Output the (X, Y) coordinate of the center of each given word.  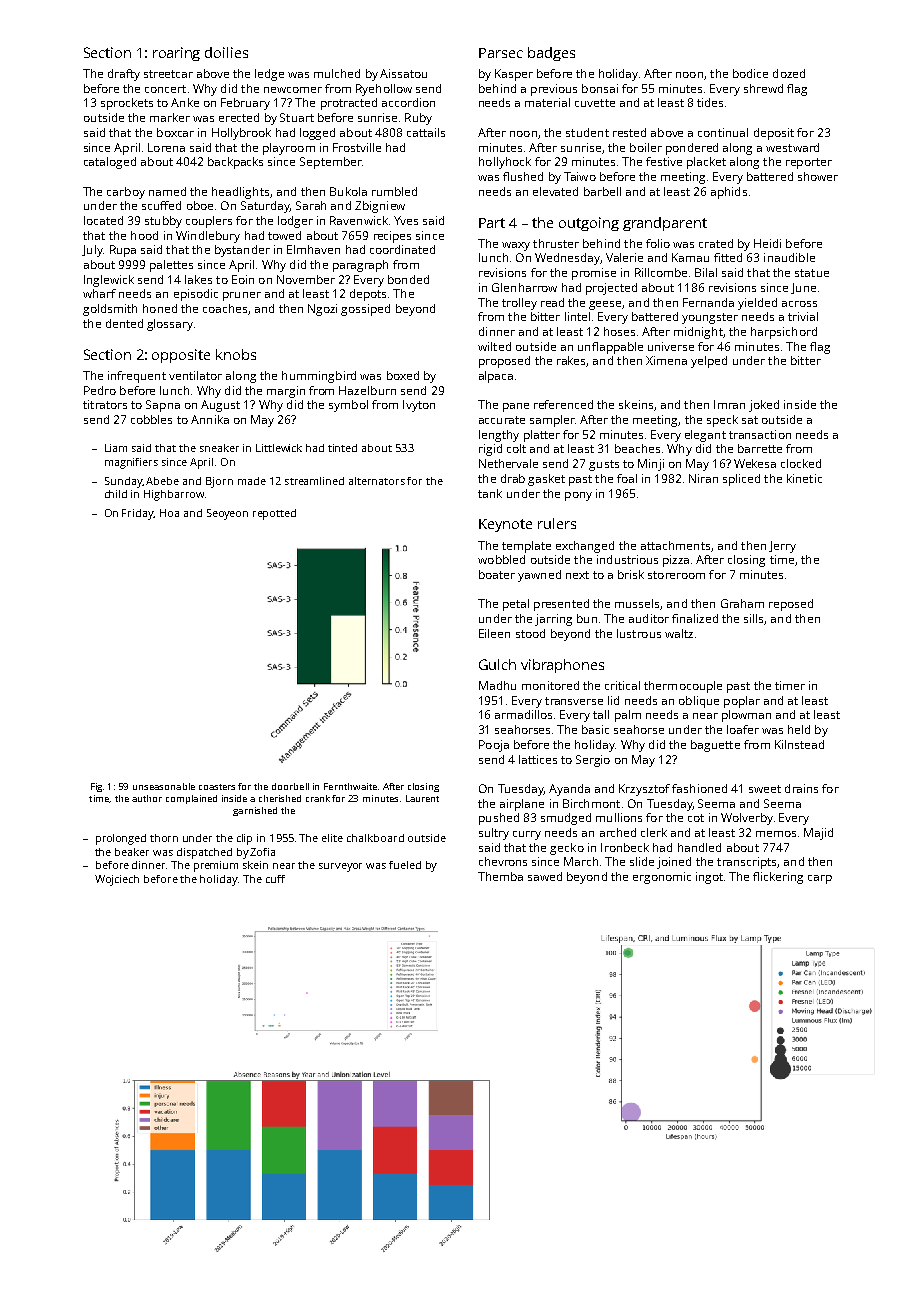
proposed (504, 362)
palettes (171, 266)
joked (764, 406)
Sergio (593, 761)
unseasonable (164, 786)
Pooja (494, 746)
